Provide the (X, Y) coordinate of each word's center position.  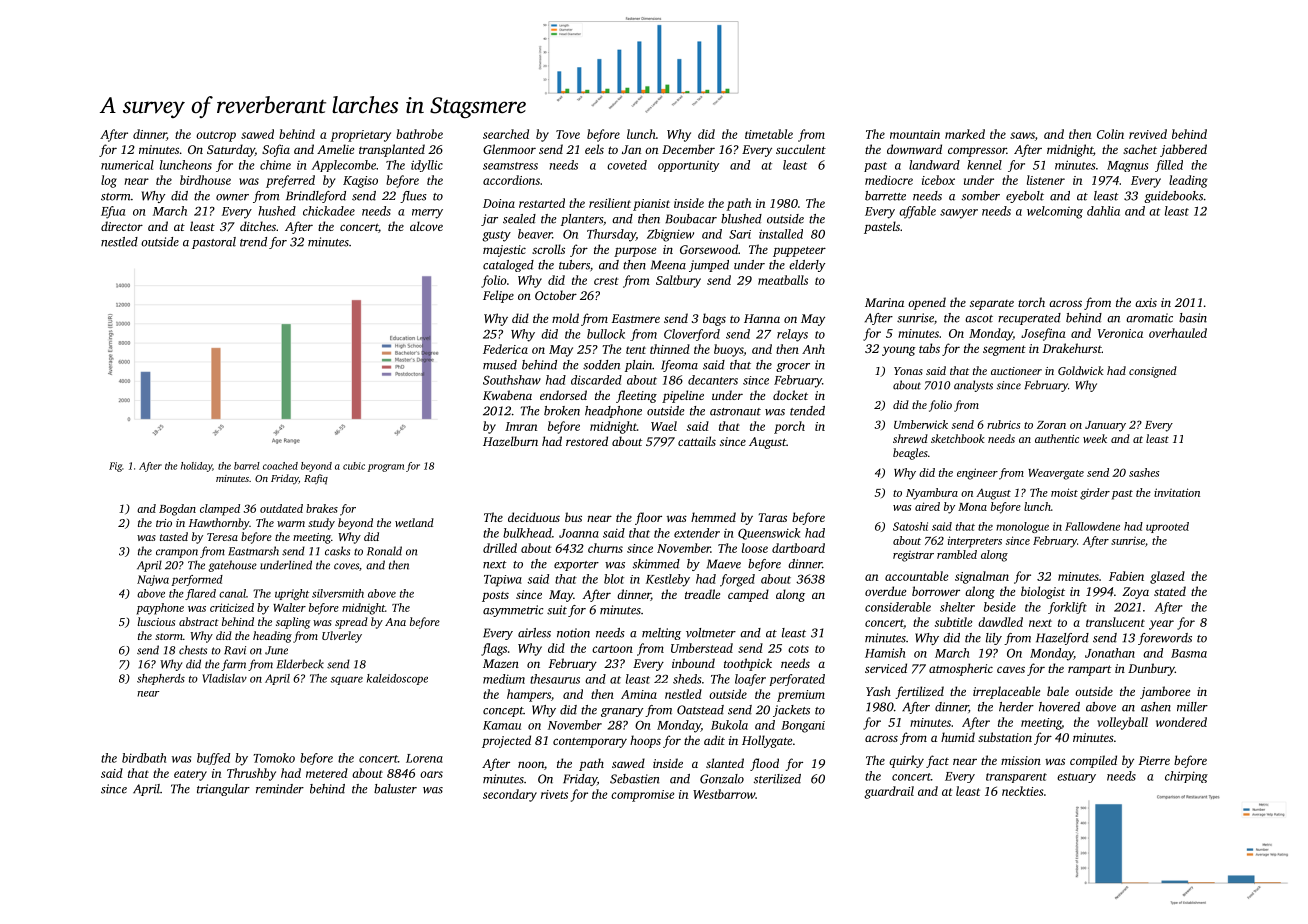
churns (605, 548)
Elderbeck (300, 664)
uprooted (1167, 527)
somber (981, 196)
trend (253, 242)
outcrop (216, 136)
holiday (196, 467)
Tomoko (274, 758)
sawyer (959, 214)
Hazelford (1062, 639)
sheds (687, 679)
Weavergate (1056, 474)
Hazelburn (510, 441)
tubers (574, 265)
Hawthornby (219, 524)
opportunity (688, 166)
